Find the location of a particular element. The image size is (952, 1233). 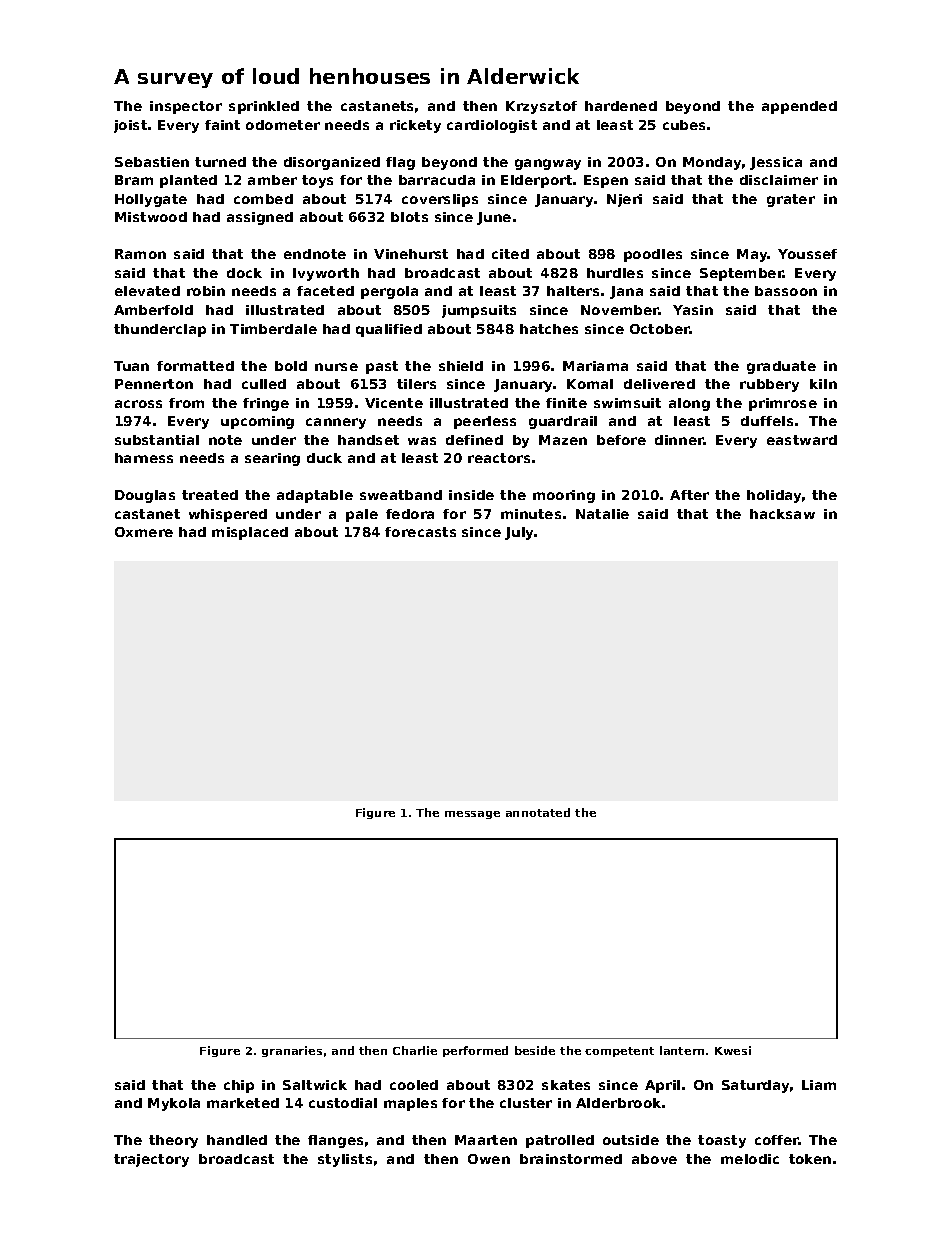

melodic is located at coordinates (750, 1159).
